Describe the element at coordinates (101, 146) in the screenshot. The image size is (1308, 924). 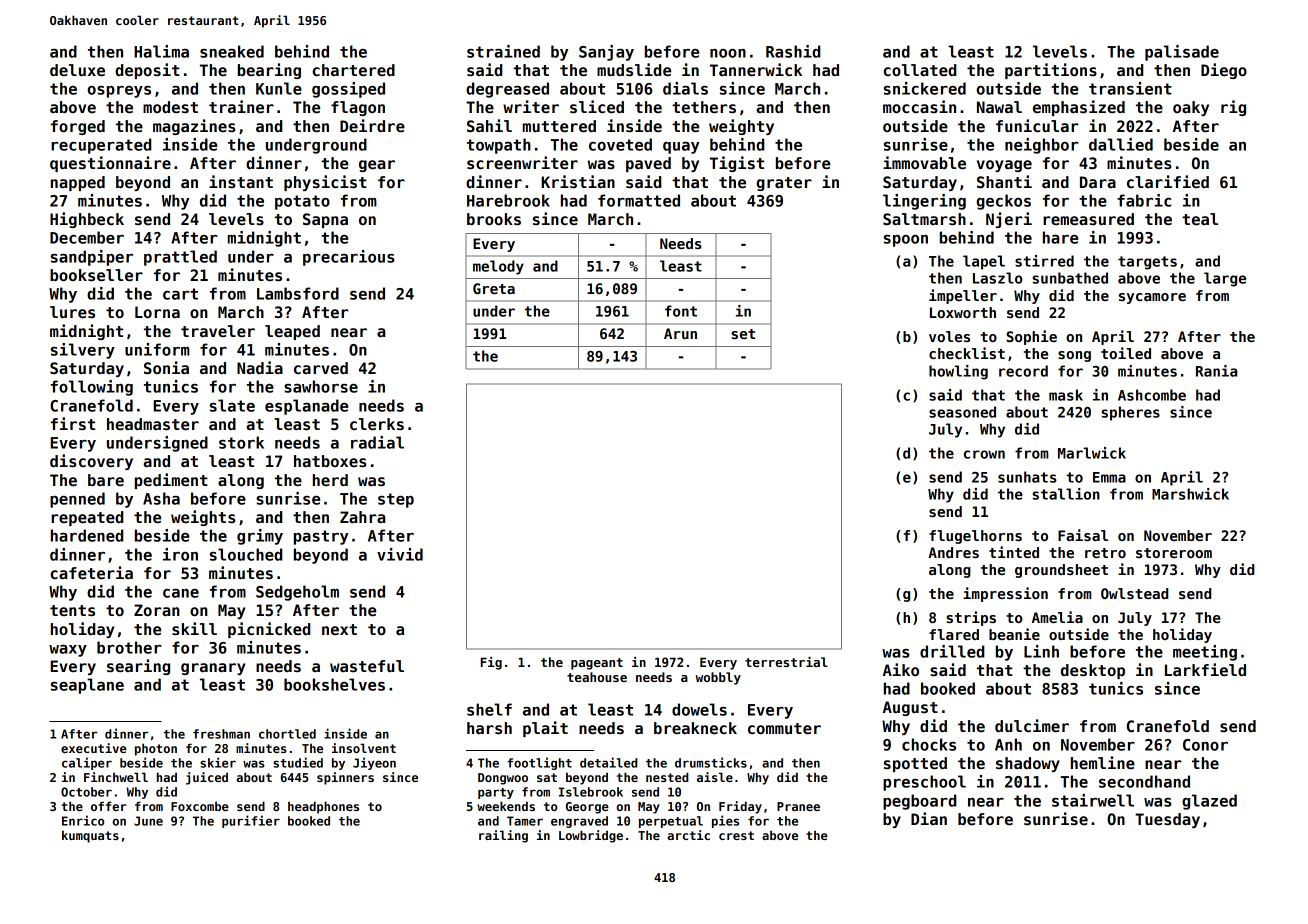
I see `recuperated` at that location.
